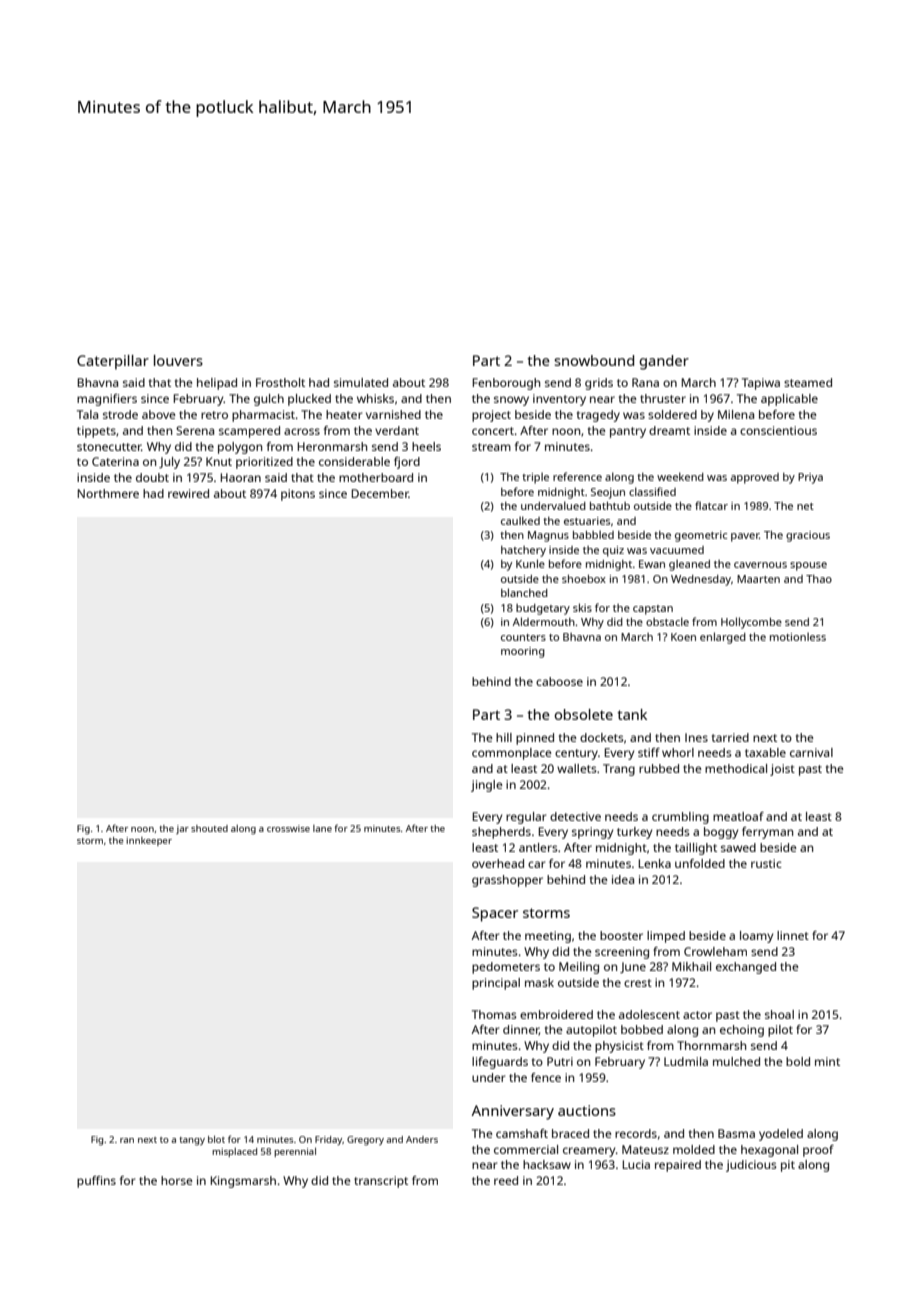 The width and height of the screenshot is (924, 1308). I want to click on antlers, so click(538, 847).
